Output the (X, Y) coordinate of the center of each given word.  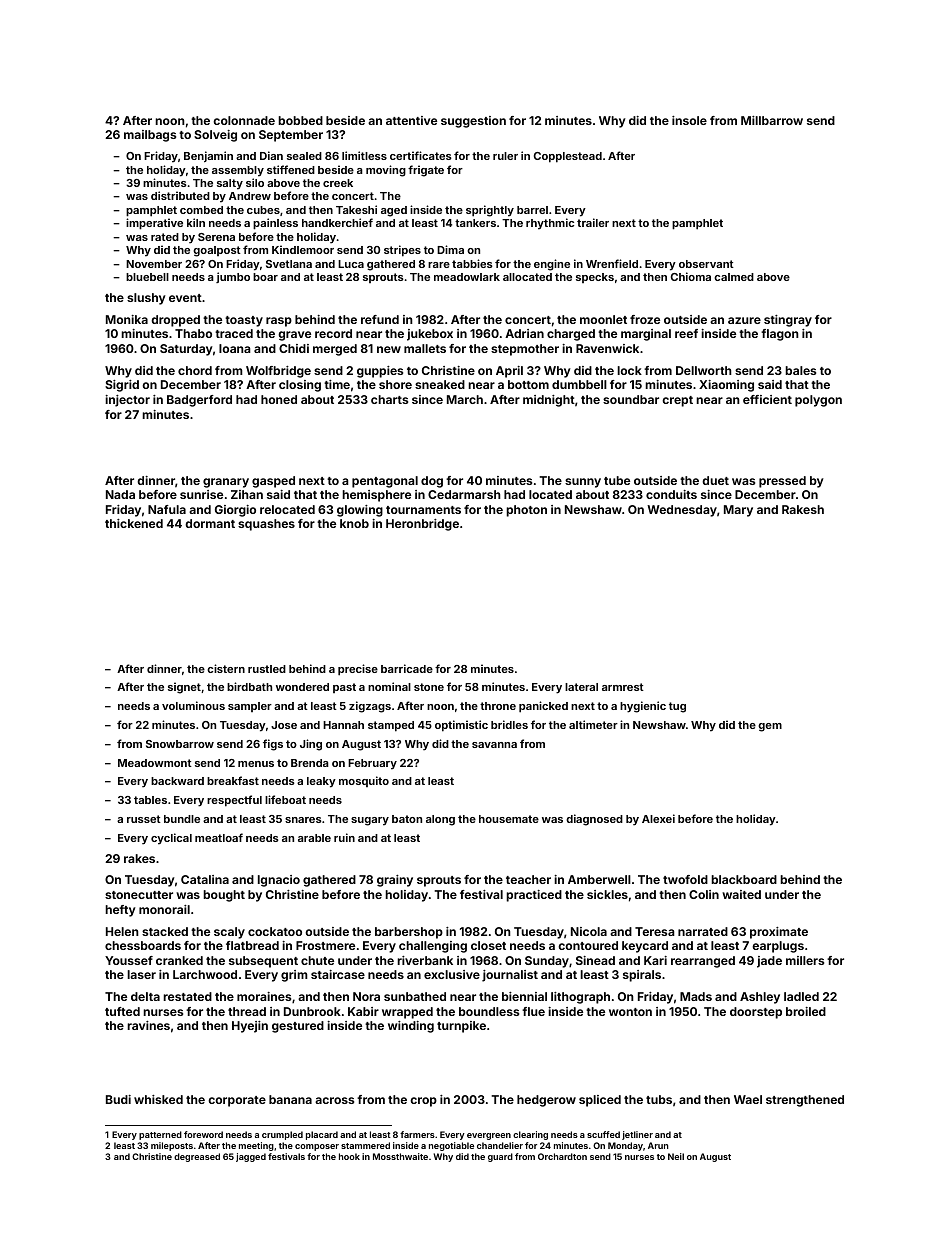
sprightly (490, 211)
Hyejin (250, 1027)
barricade (407, 668)
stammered (365, 1145)
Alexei (658, 818)
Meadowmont (155, 763)
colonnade (244, 120)
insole (689, 120)
